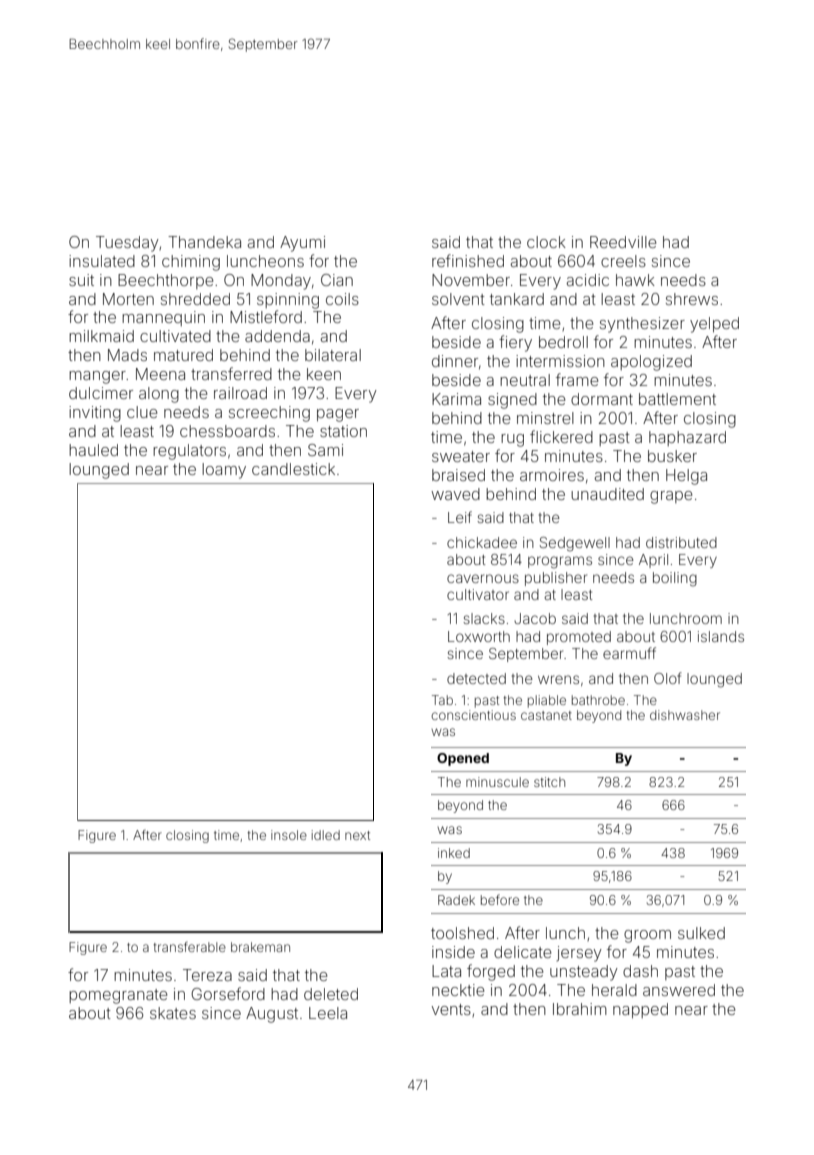 The width and height of the page is (814, 1155). What do you see at coordinates (118, 996) in the page?
I see `pomegranate` at bounding box center [118, 996].
